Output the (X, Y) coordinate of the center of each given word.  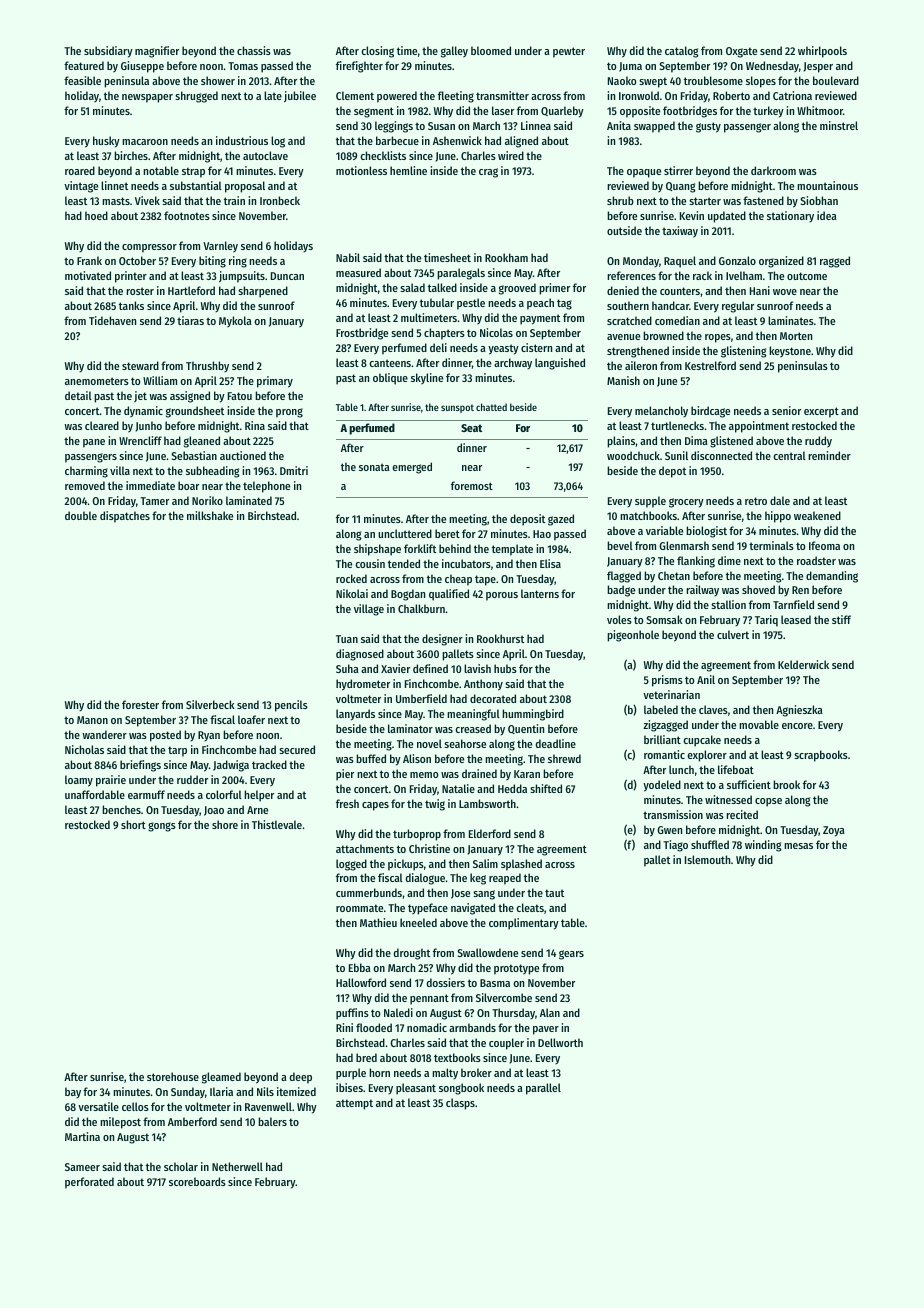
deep (301, 1078)
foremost (472, 485)
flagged (624, 577)
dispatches (125, 517)
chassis (254, 50)
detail (78, 395)
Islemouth (707, 859)
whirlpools (822, 52)
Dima (696, 440)
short (133, 824)
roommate (359, 908)
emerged (412, 468)
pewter (569, 52)
